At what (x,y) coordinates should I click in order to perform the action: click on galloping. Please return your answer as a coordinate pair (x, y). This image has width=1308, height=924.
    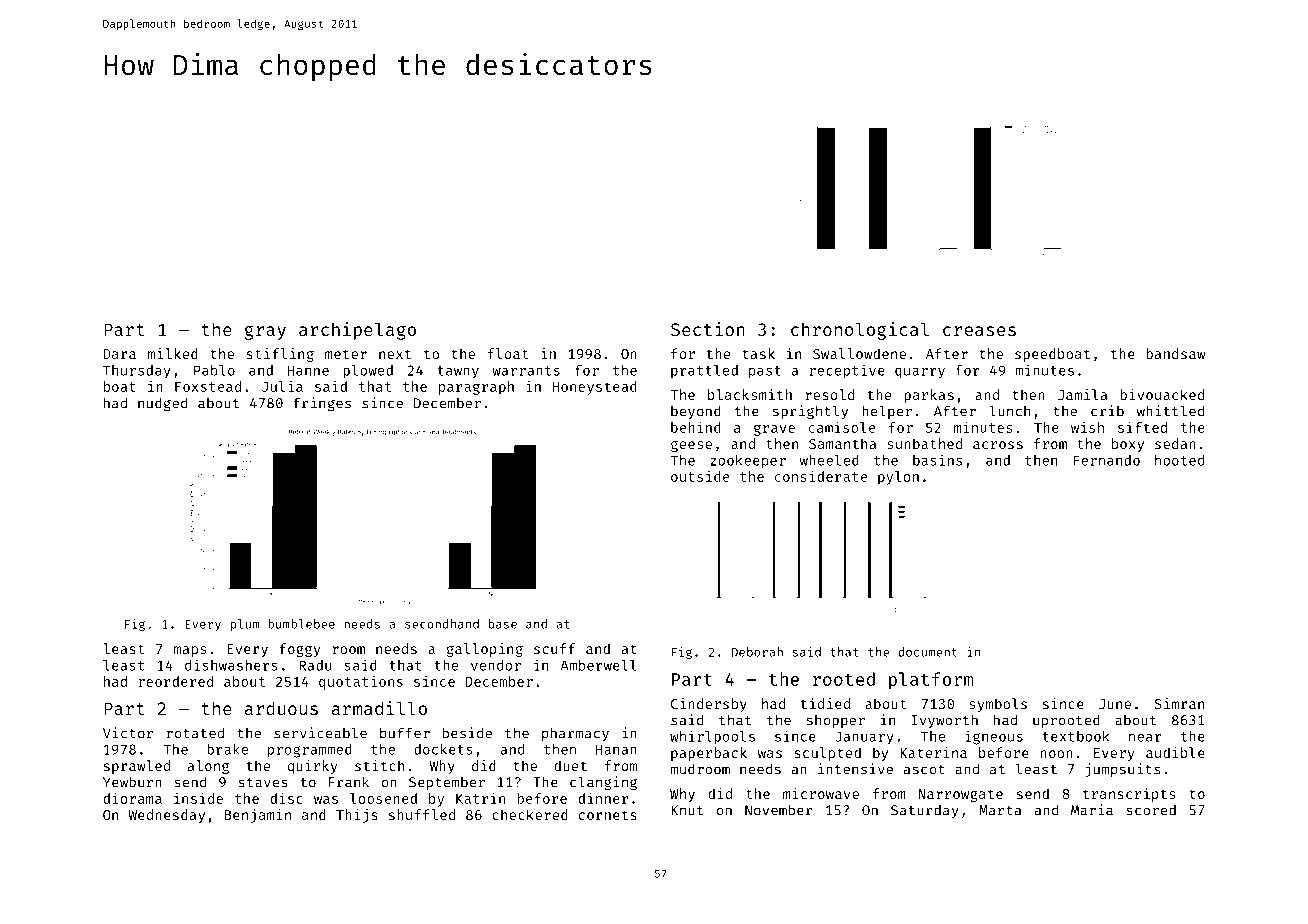
    Looking at the image, I should click on (485, 650).
